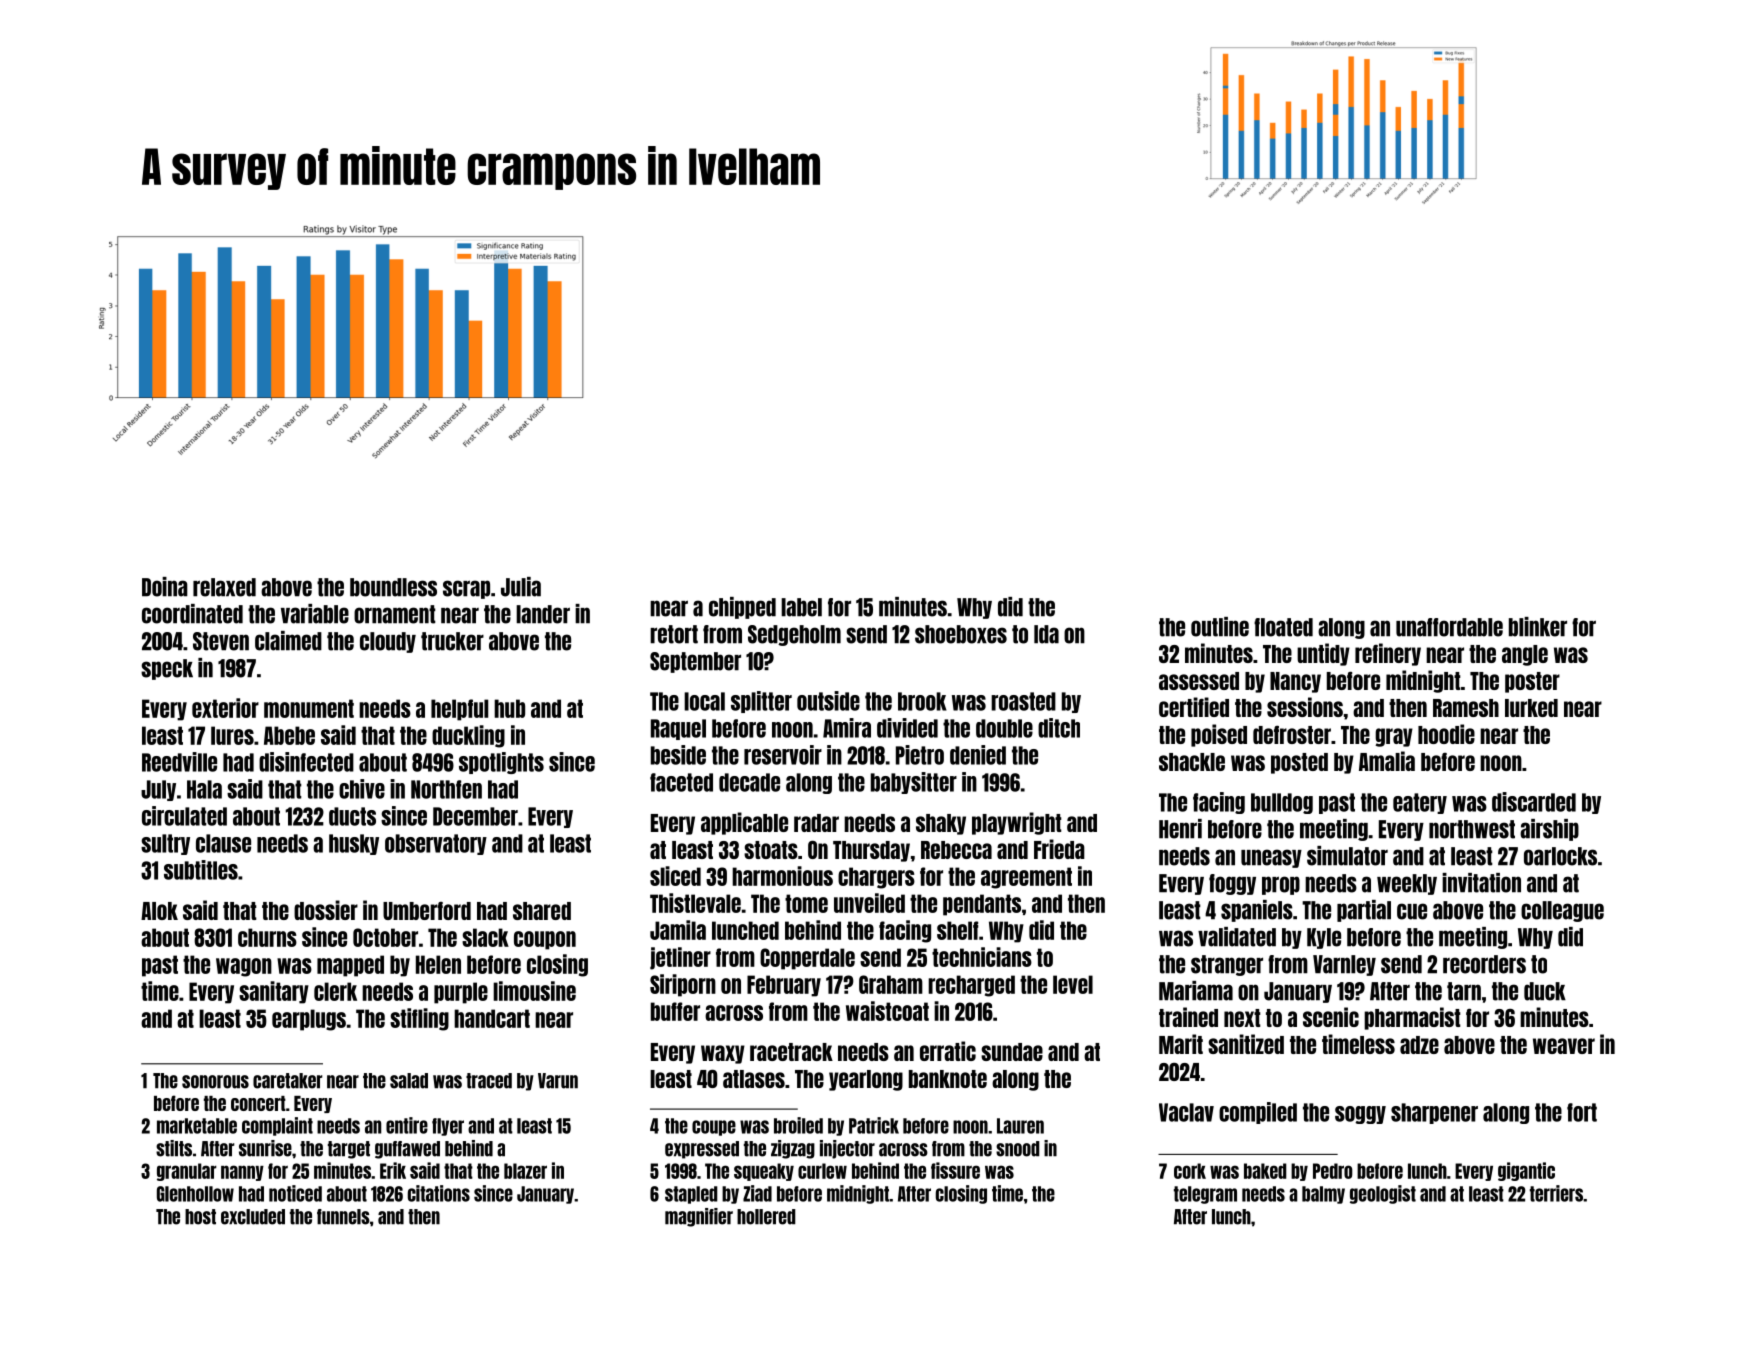 This screenshot has width=1757, height=1357. What do you see at coordinates (1020, 1126) in the screenshot?
I see `Lauren` at bounding box center [1020, 1126].
